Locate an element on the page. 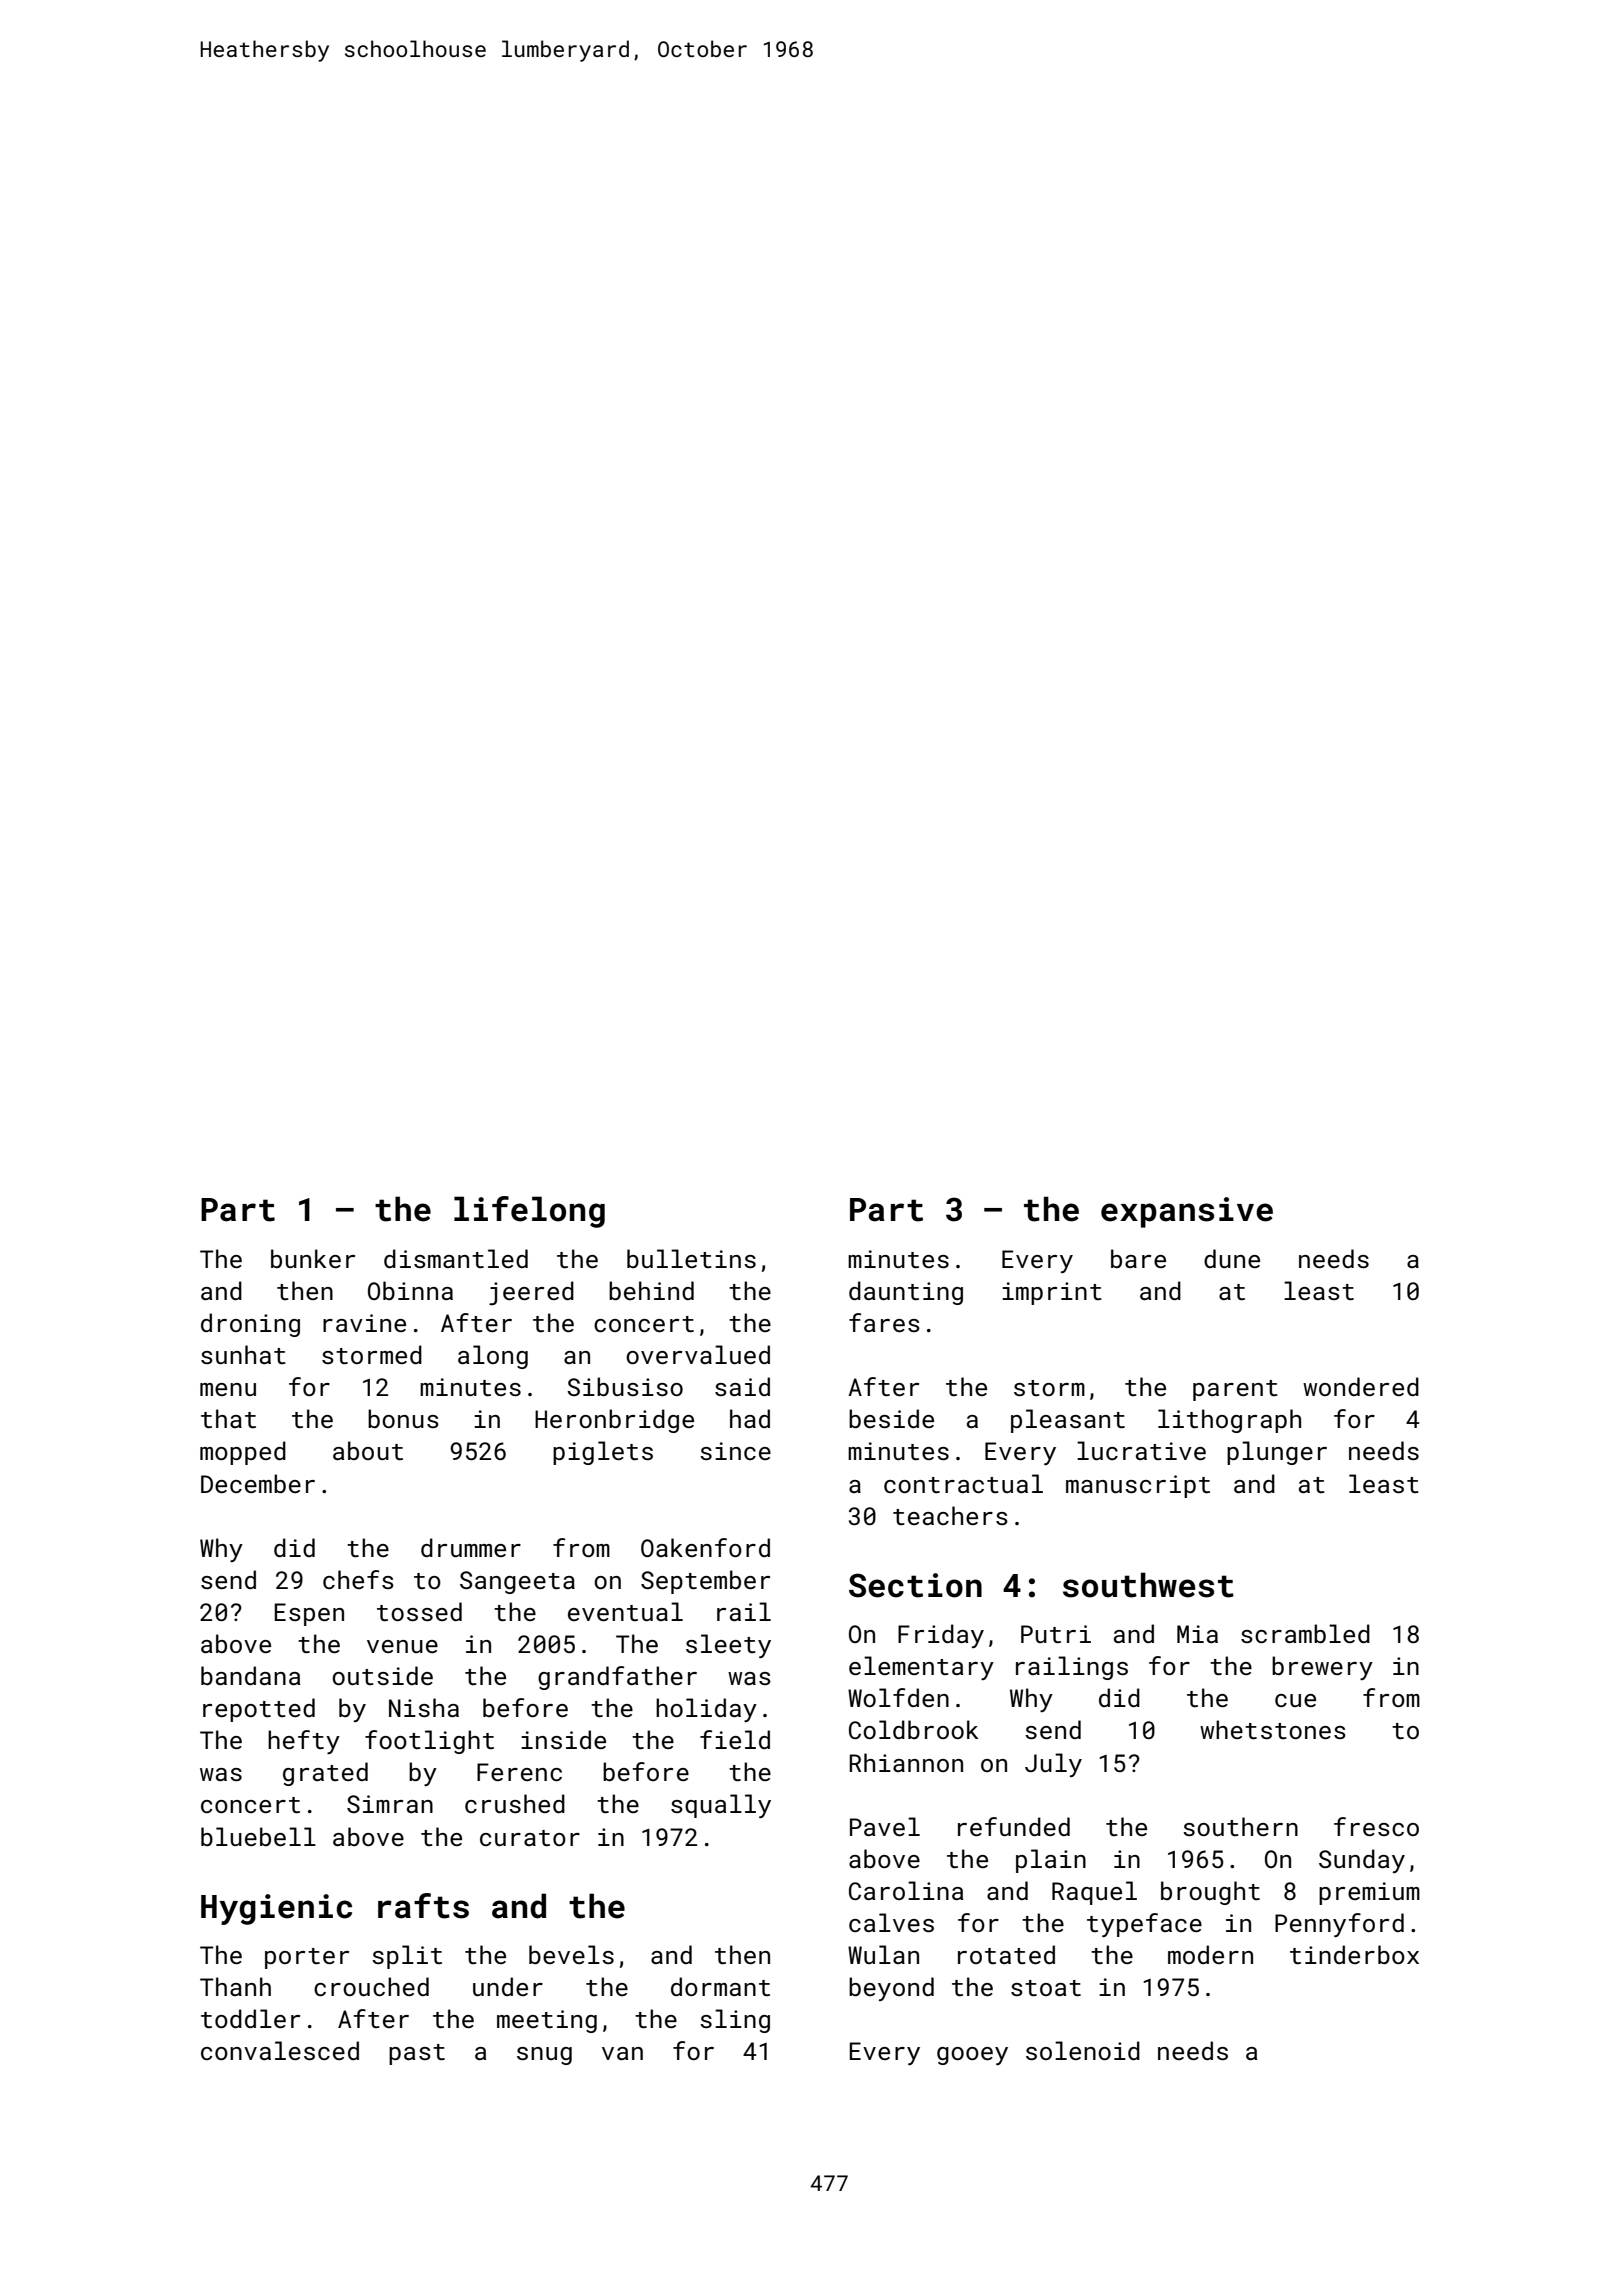 This page has height=2292, width=1620. expansive is located at coordinates (1187, 1212).
